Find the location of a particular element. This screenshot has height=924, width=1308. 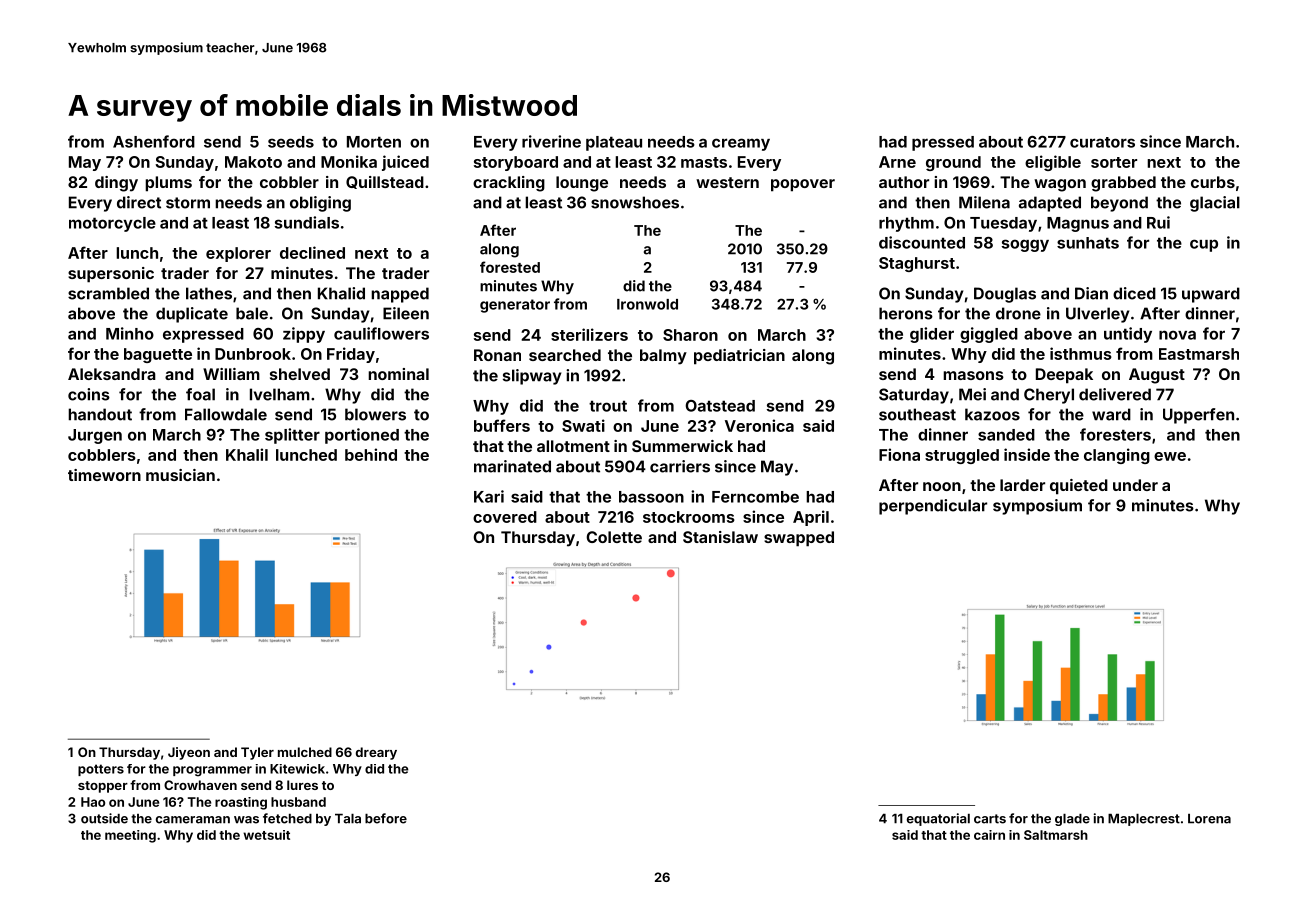

under is located at coordinates (1135, 485).
